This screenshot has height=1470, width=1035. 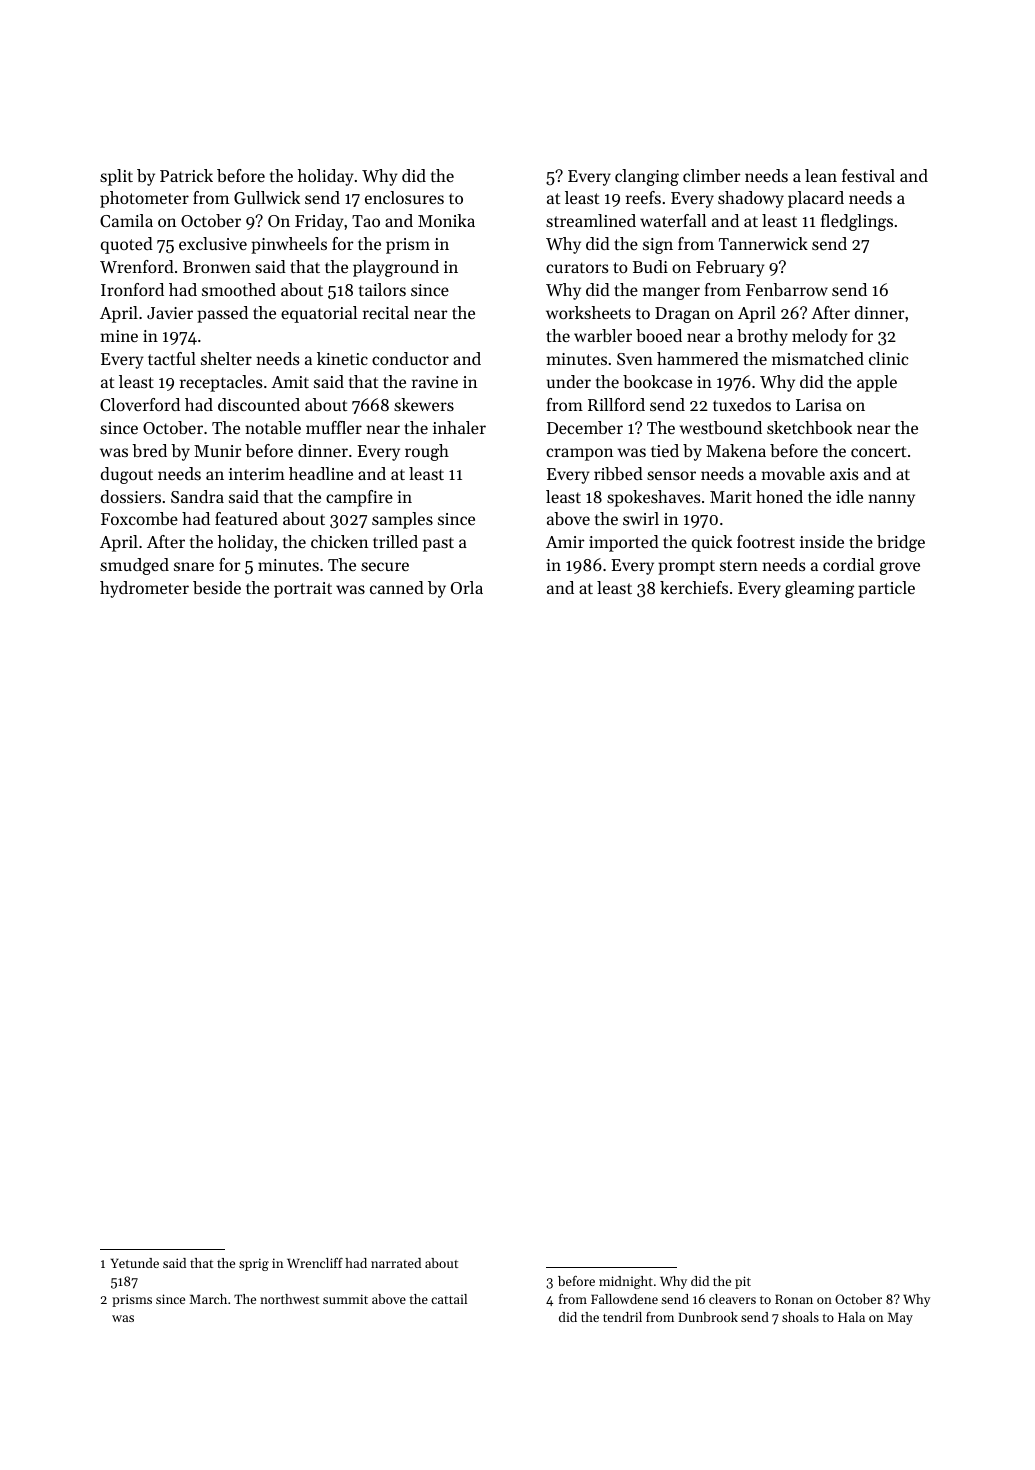 I want to click on kerchiefs, so click(x=694, y=587).
